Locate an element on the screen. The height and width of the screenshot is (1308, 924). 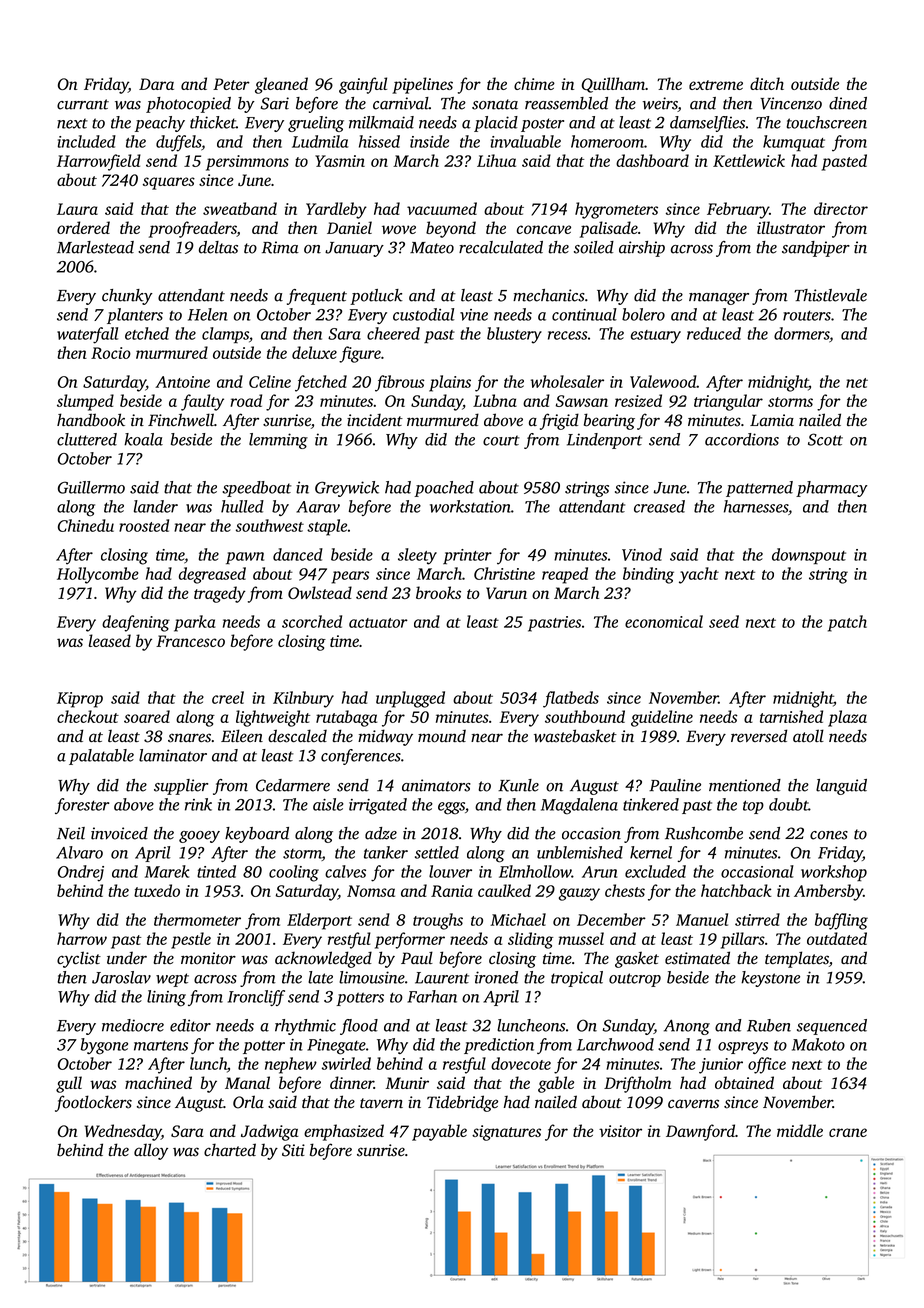
extreme is located at coordinates (716, 85).
